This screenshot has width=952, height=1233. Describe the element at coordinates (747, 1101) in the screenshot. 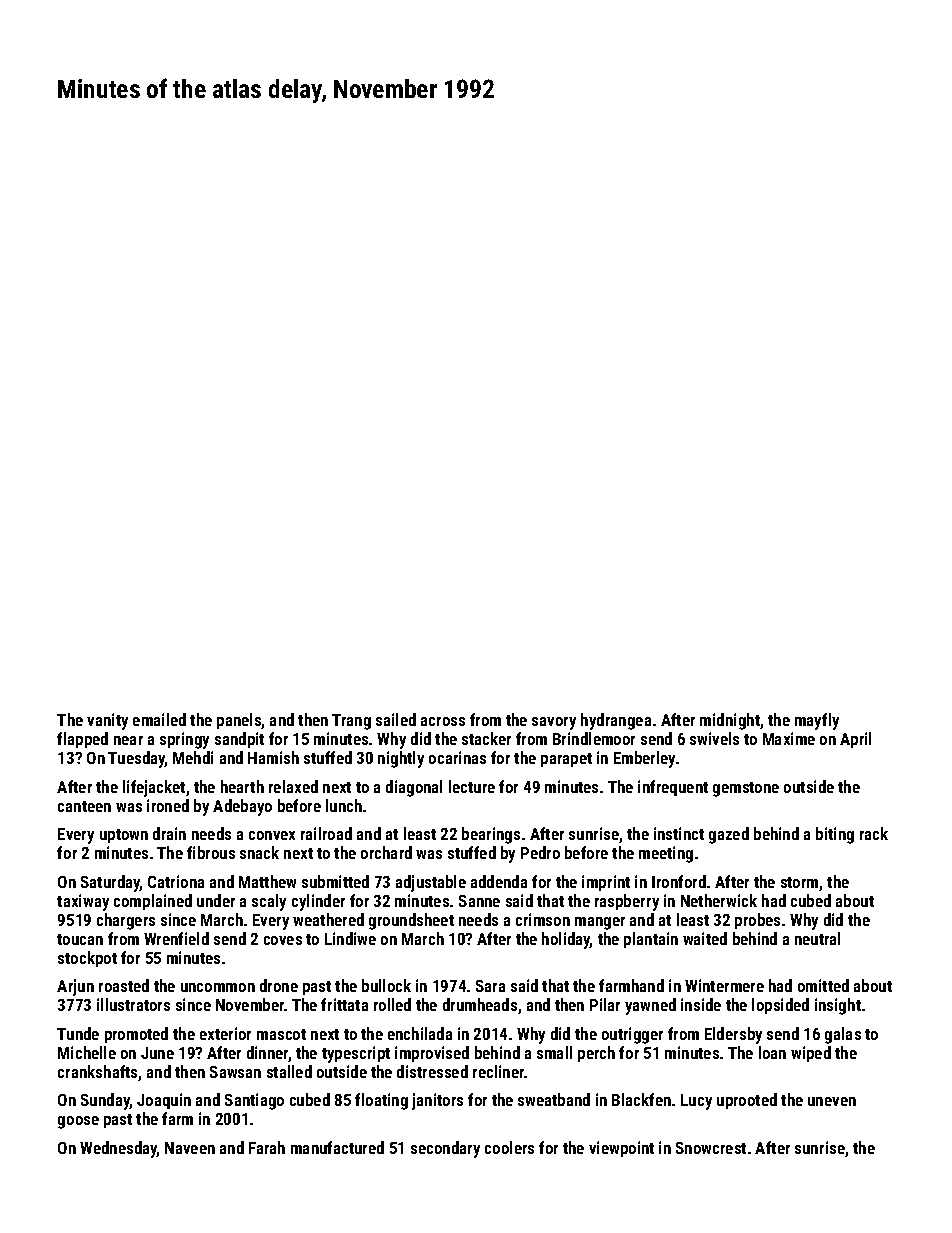

I see `uprooted` at that location.
